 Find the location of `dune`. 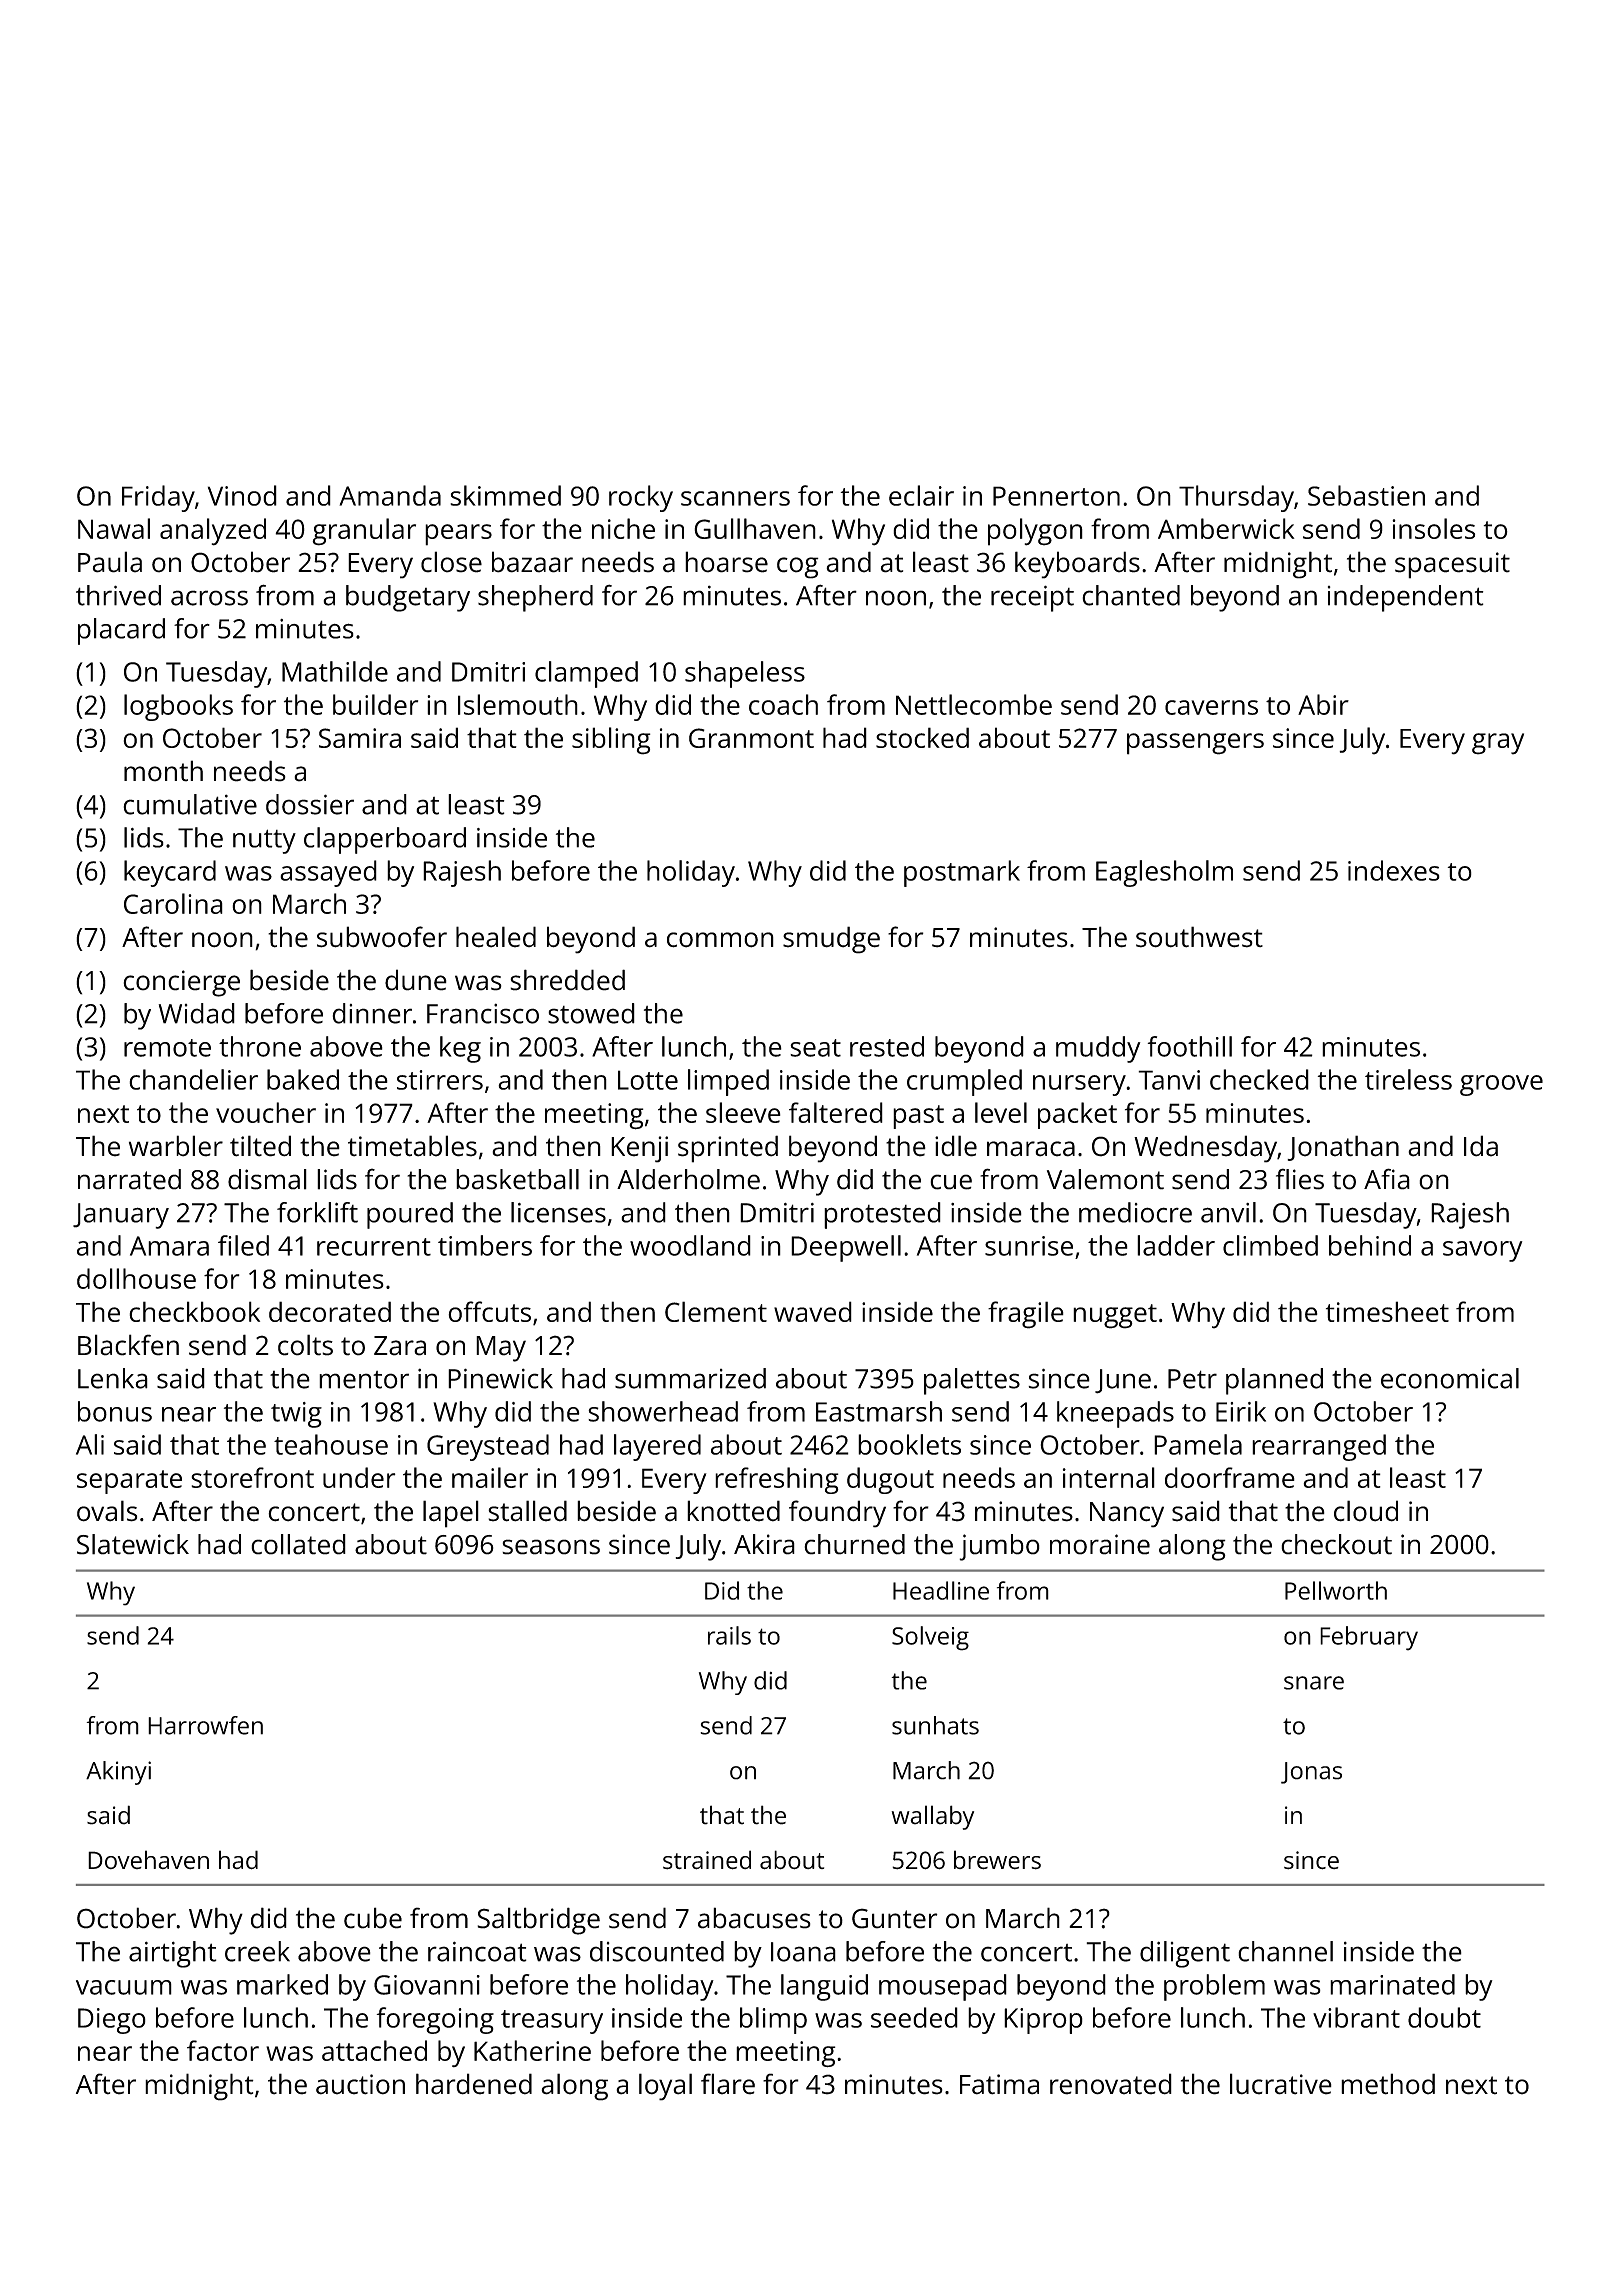

dune is located at coordinates (416, 980).
